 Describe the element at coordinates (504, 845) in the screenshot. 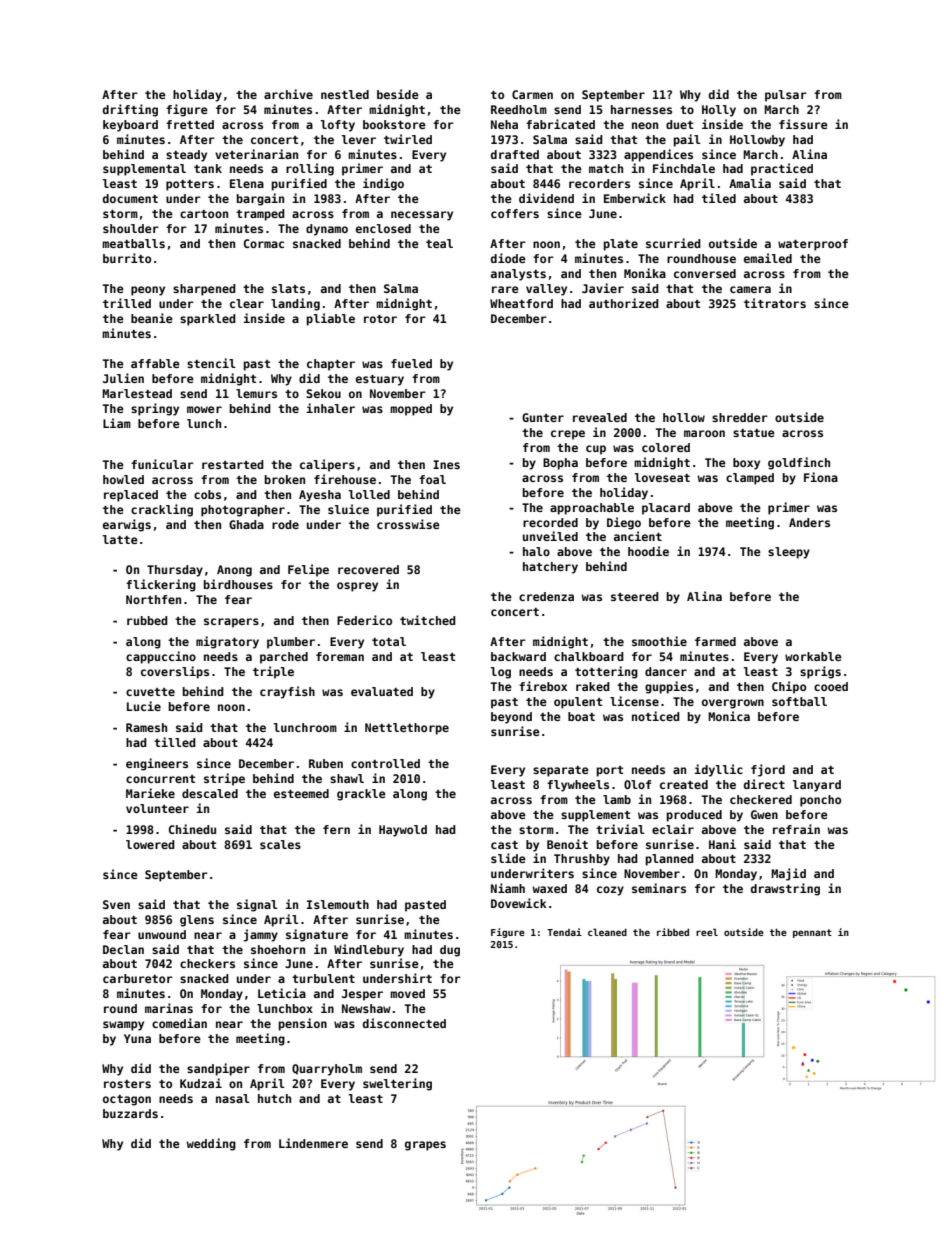

I see `cast` at that location.
